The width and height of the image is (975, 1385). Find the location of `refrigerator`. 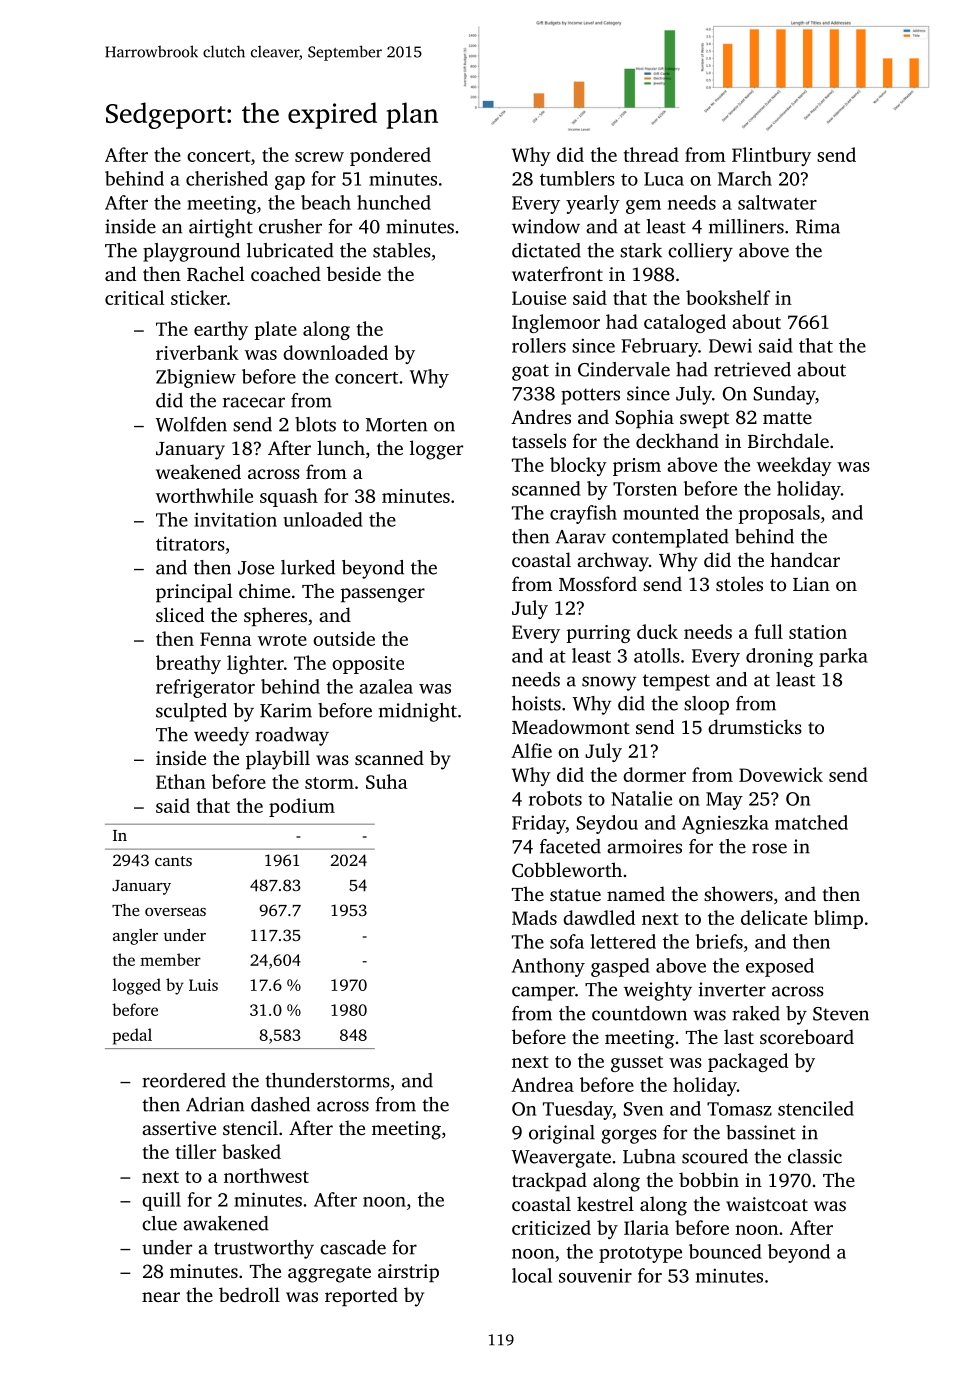

refrigerator is located at coordinates (205, 688).
